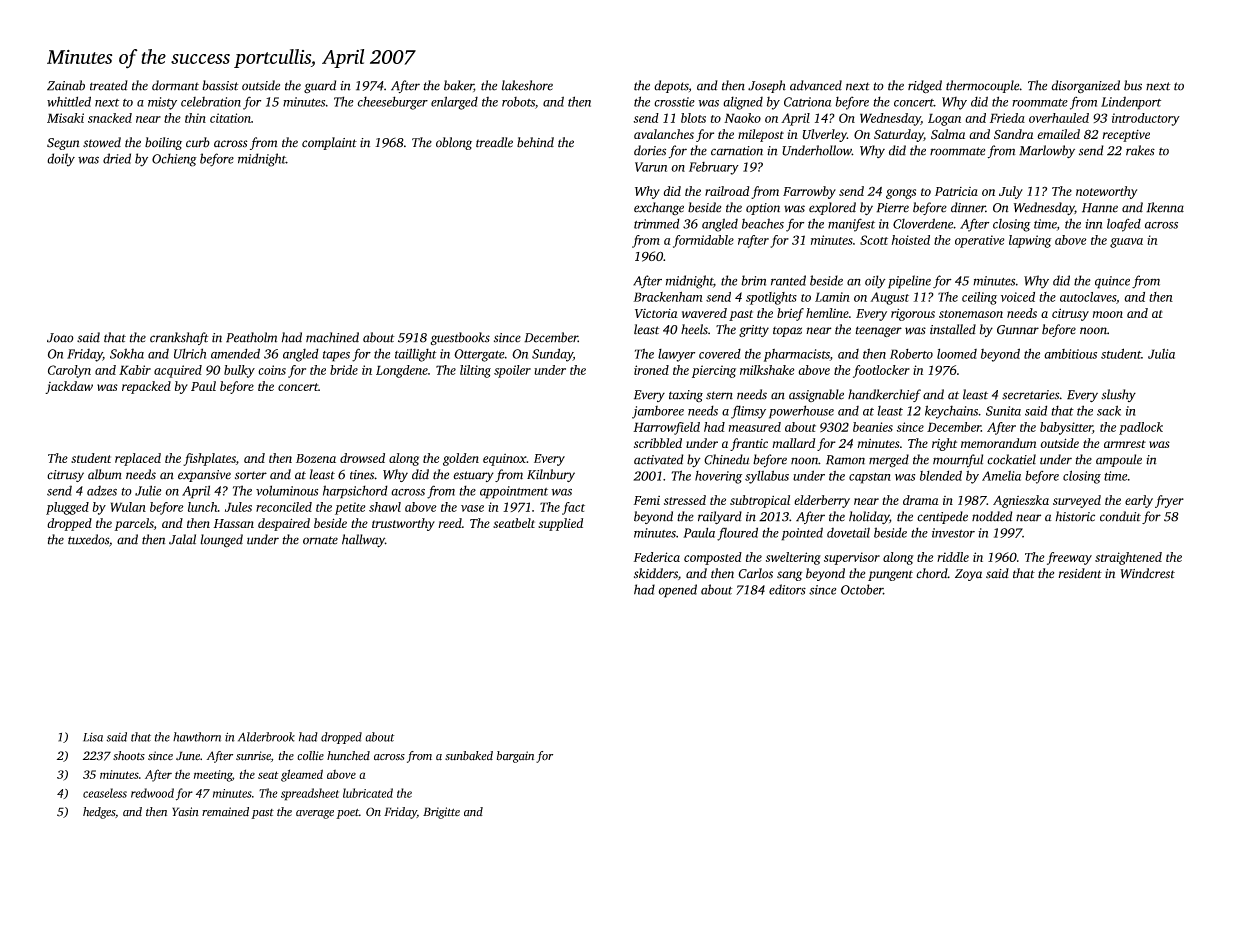  I want to click on Lisa, so click(93, 737).
